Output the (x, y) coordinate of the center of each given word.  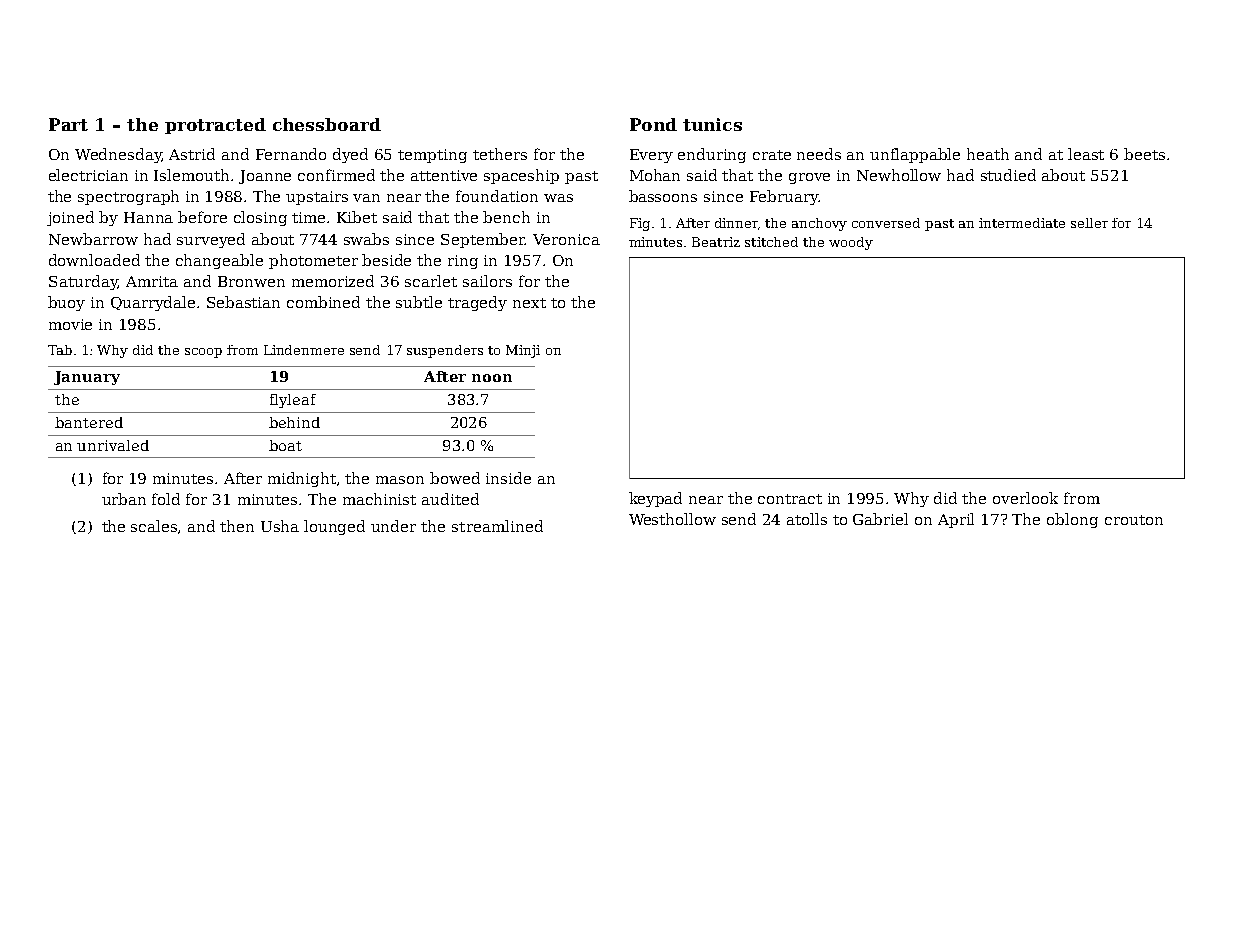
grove (809, 178)
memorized (333, 281)
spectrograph (128, 197)
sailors (487, 281)
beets (1144, 154)
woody (851, 243)
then (237, 526)
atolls (807, 519)
